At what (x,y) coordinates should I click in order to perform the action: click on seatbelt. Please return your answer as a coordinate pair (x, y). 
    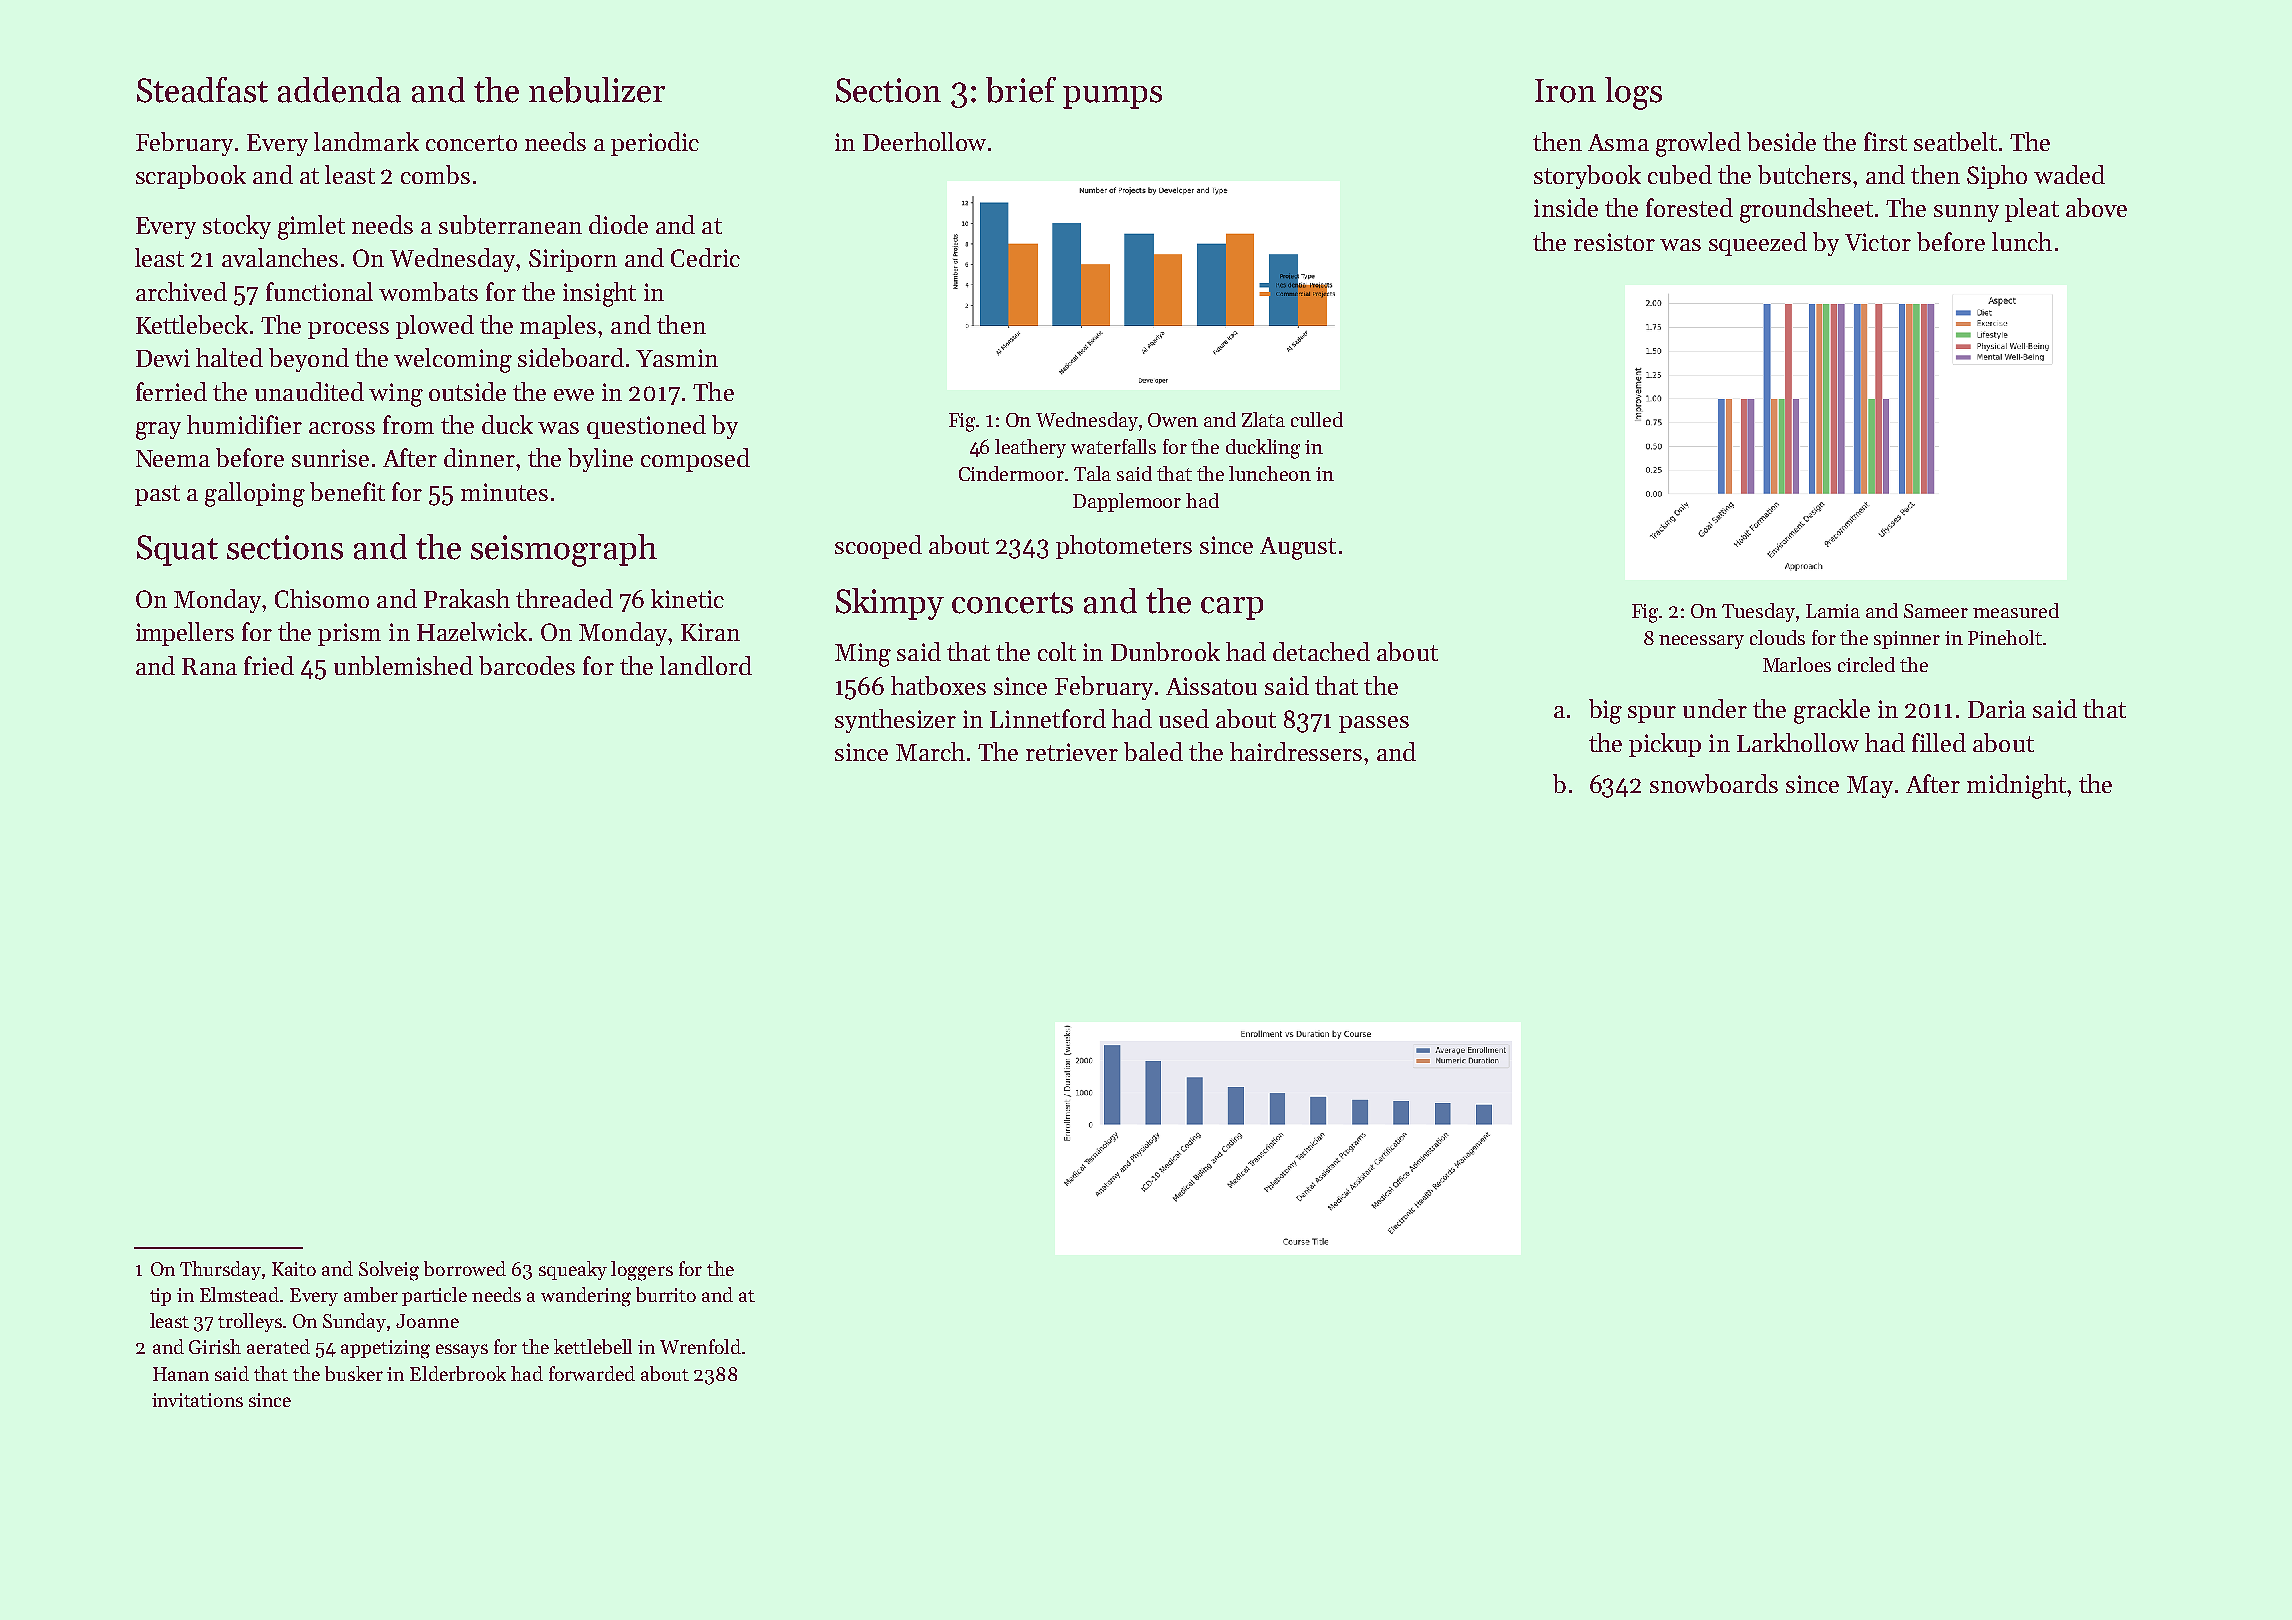
    Looking at the image, I should click on (1955, 141).
